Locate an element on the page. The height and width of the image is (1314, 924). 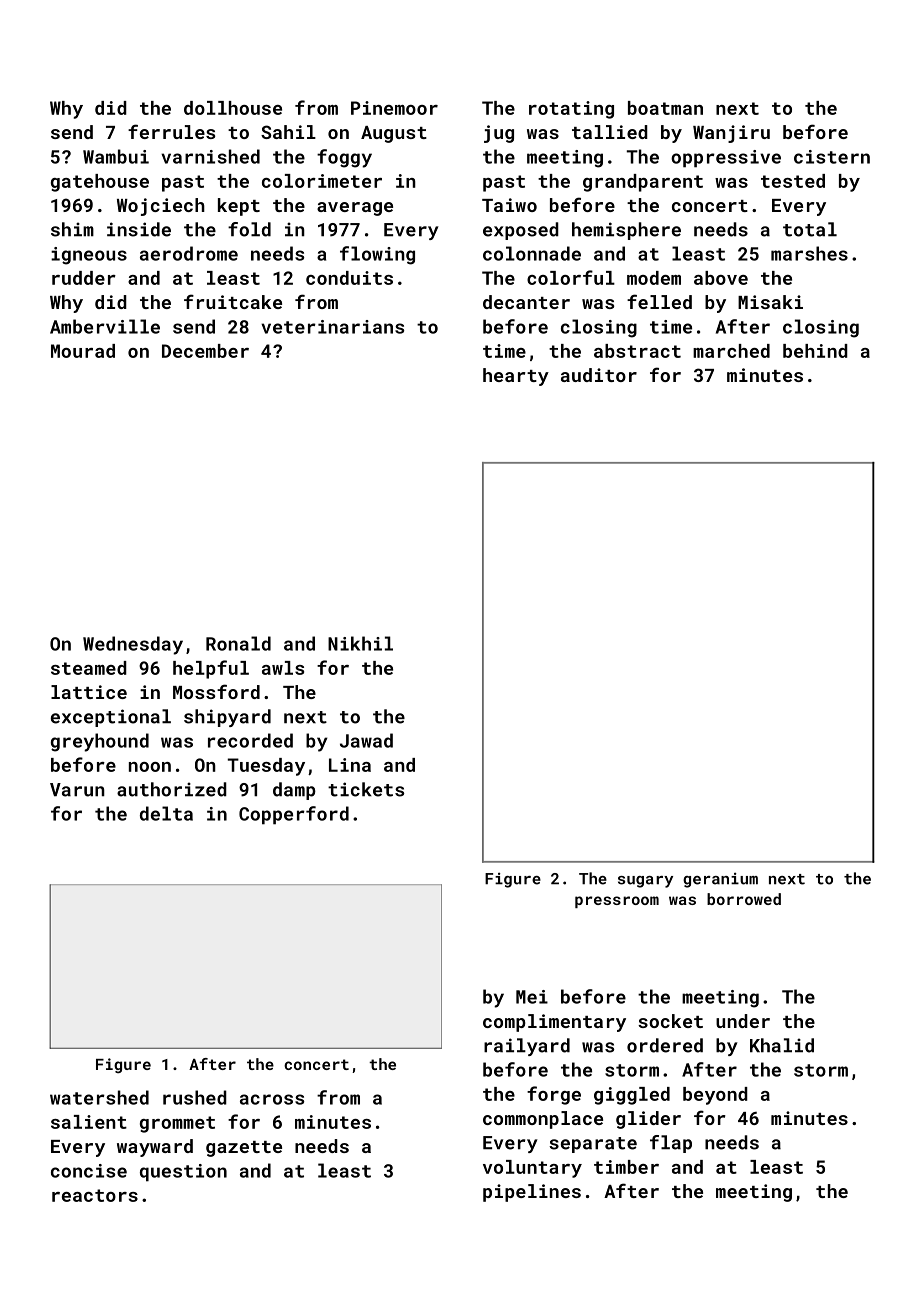
foggy is located at coordinates (344, 158).
